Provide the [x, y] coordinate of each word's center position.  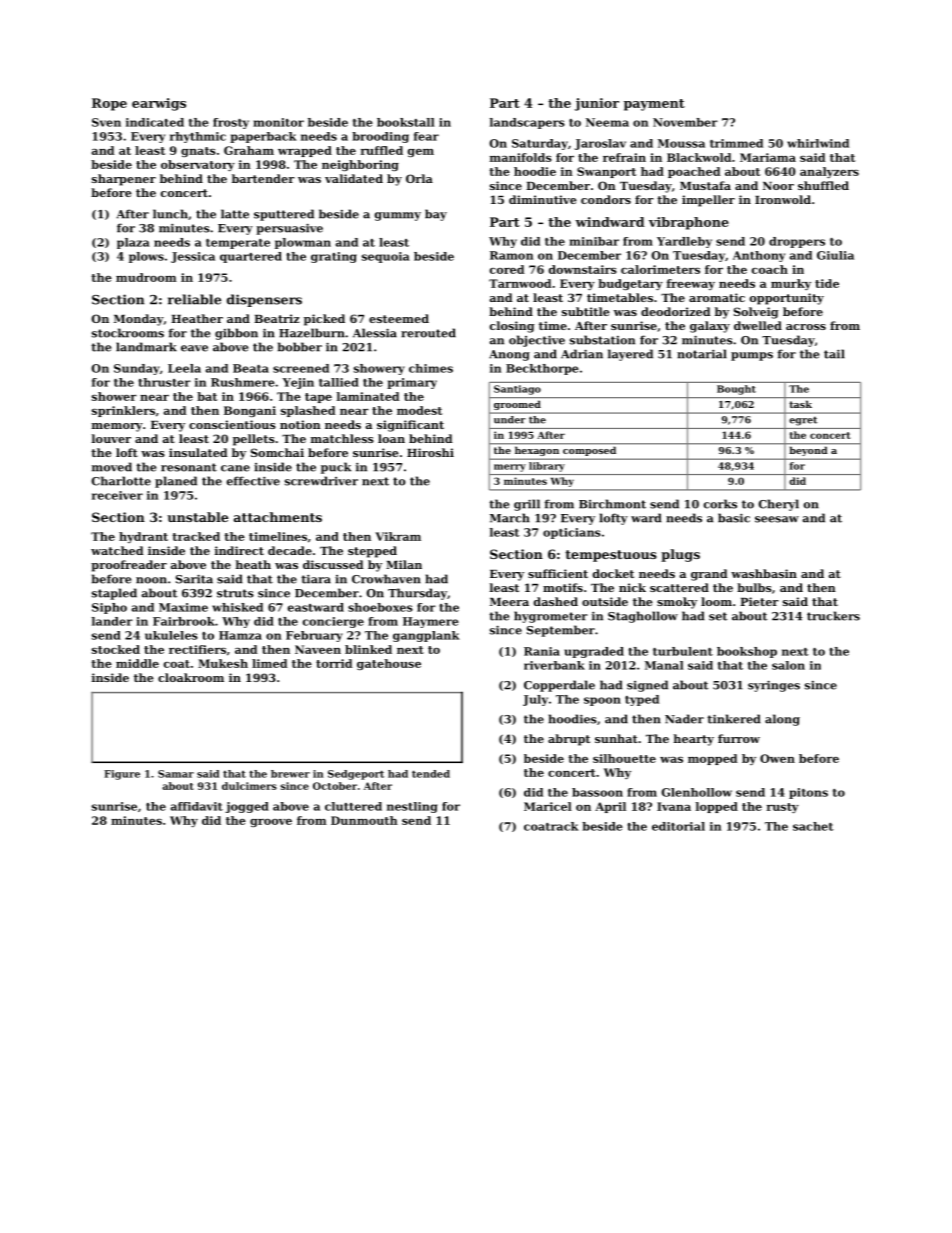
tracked [196, 536]
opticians [572, 533]
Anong [509, 355]
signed [647, 686]
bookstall [406, 122]
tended [431, 774]
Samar [176, 774]
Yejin [298, 383]
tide [827, 283]
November [685, 122]
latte [235, 214]
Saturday [540, 144]
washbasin [764, 573]
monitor [278, 122]
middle [137, 663]
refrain [624, 157]
